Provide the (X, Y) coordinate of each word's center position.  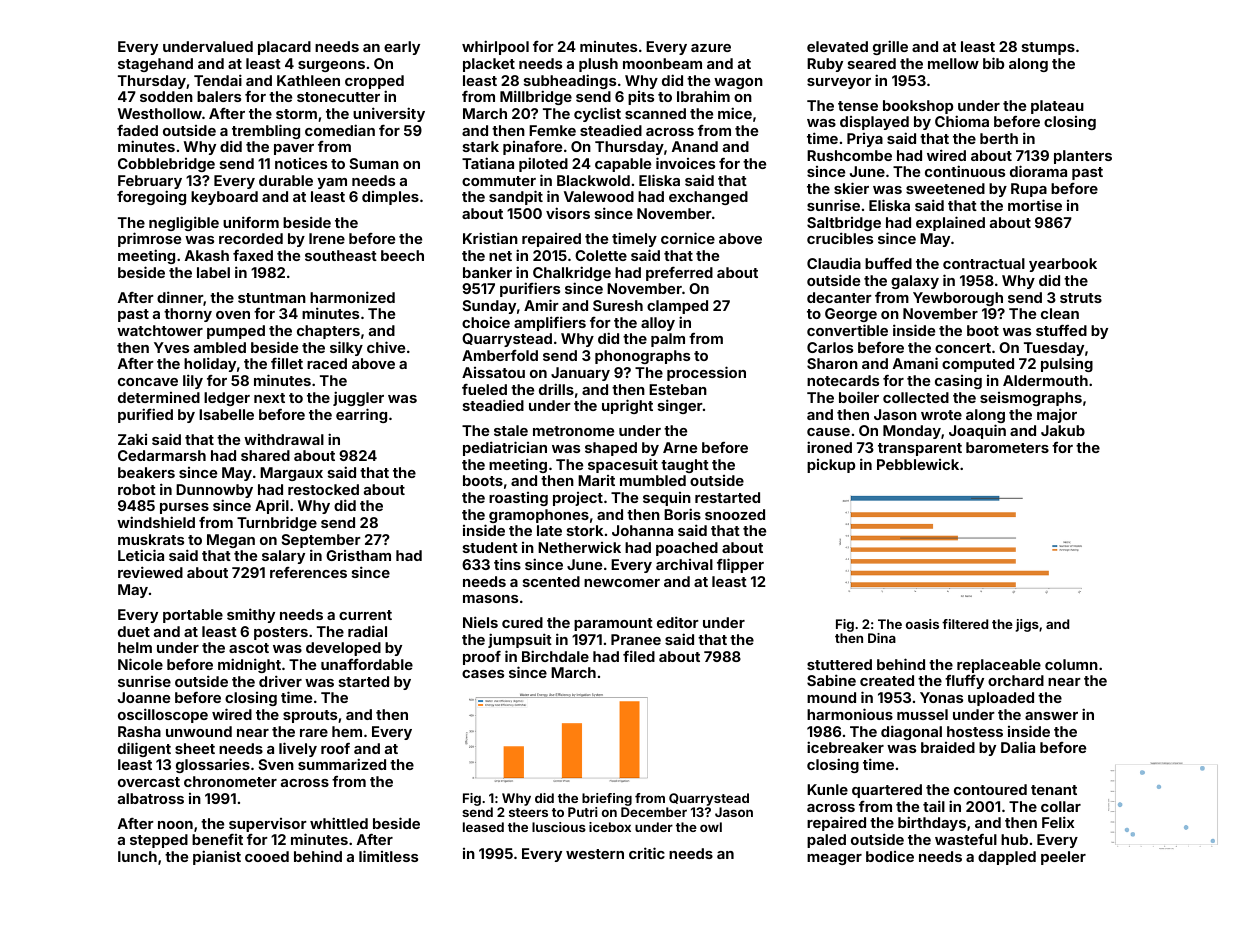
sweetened (945, 188)
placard (284, 48)
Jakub (1063, 430)
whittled (339, 823)
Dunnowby (214, 491)
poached (687, 549)
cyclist (597, 114)
